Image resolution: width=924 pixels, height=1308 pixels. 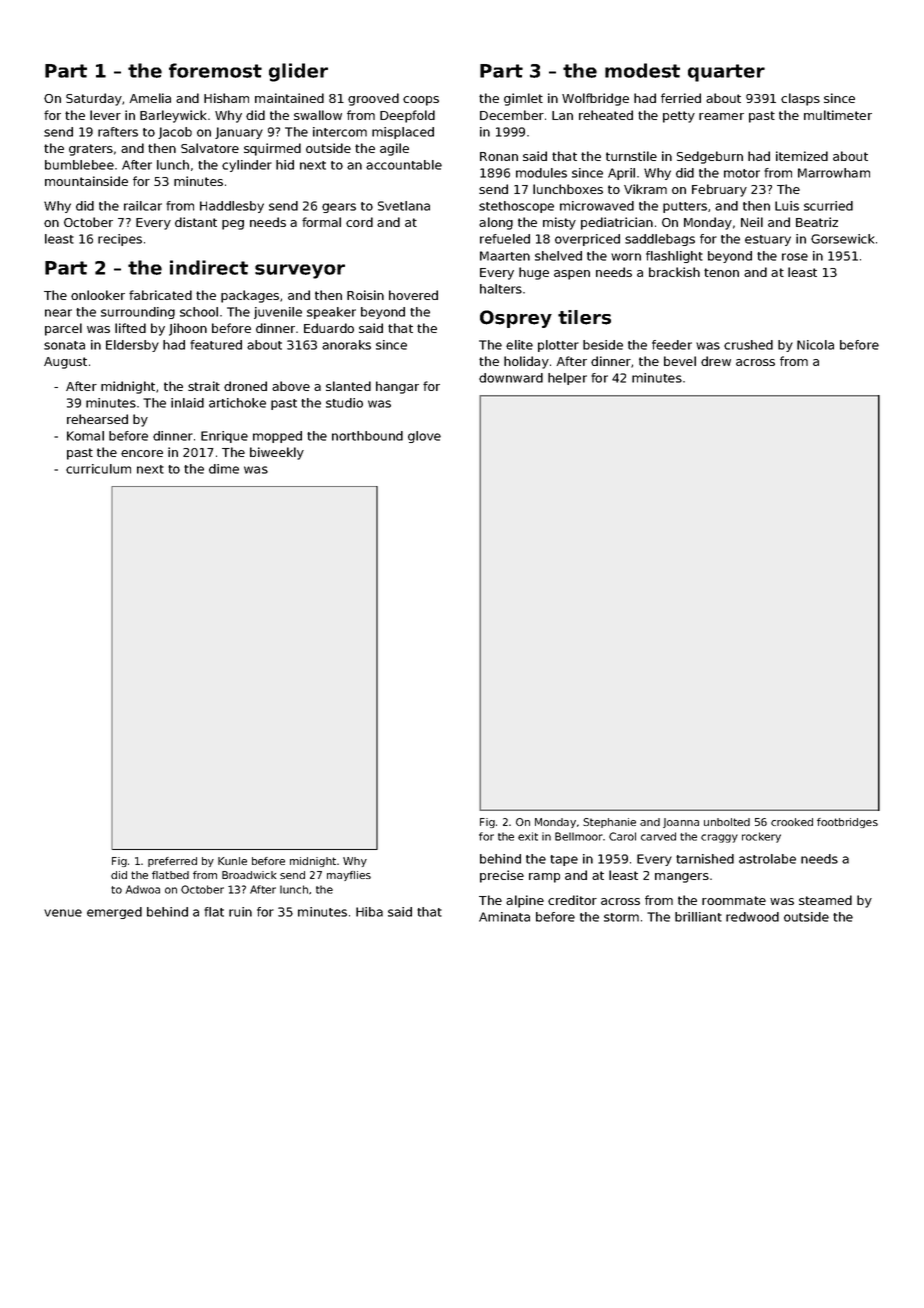 I want to click on footbridges, so click(x=847, y=823).
